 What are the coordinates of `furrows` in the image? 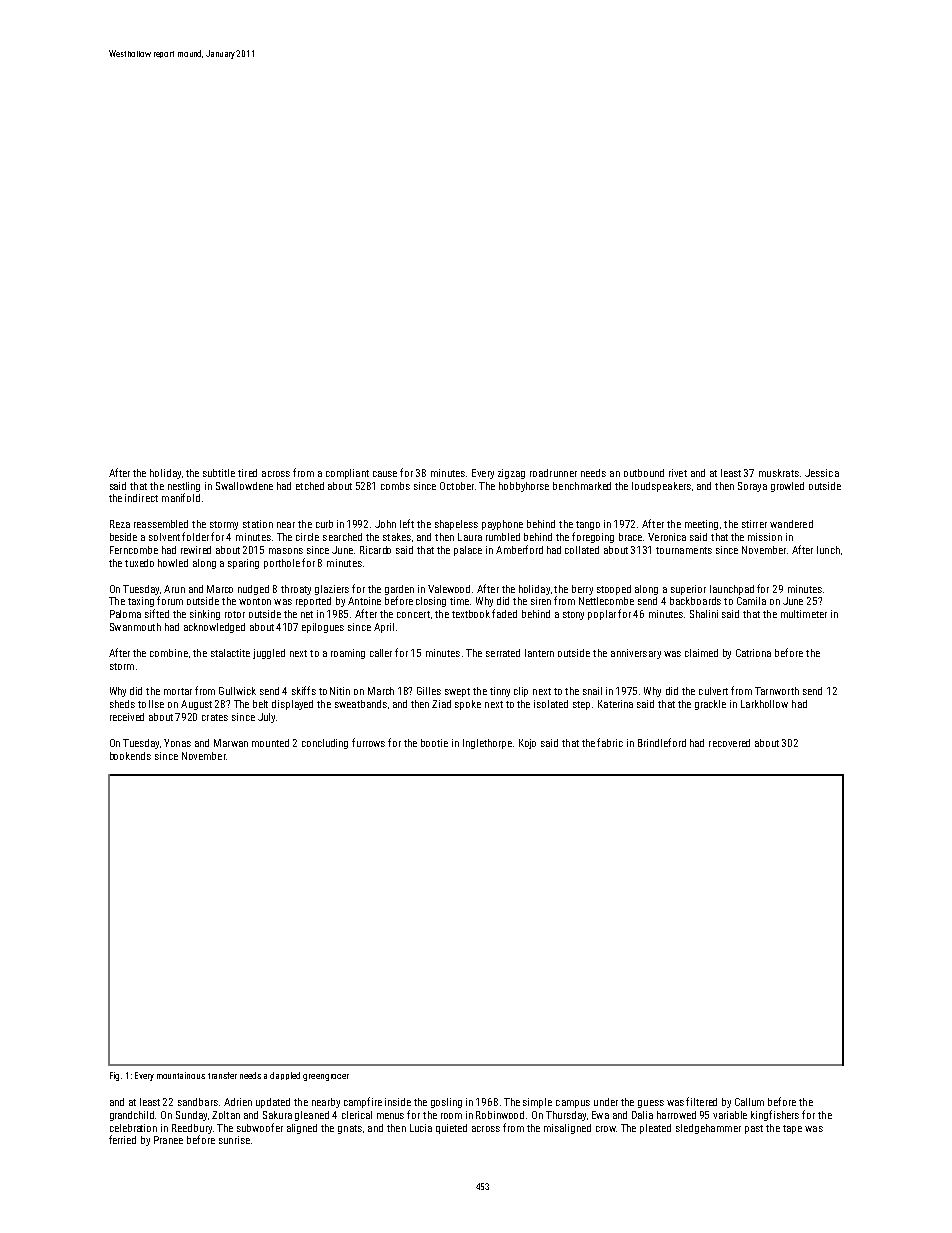 It's located at (368, 742).
